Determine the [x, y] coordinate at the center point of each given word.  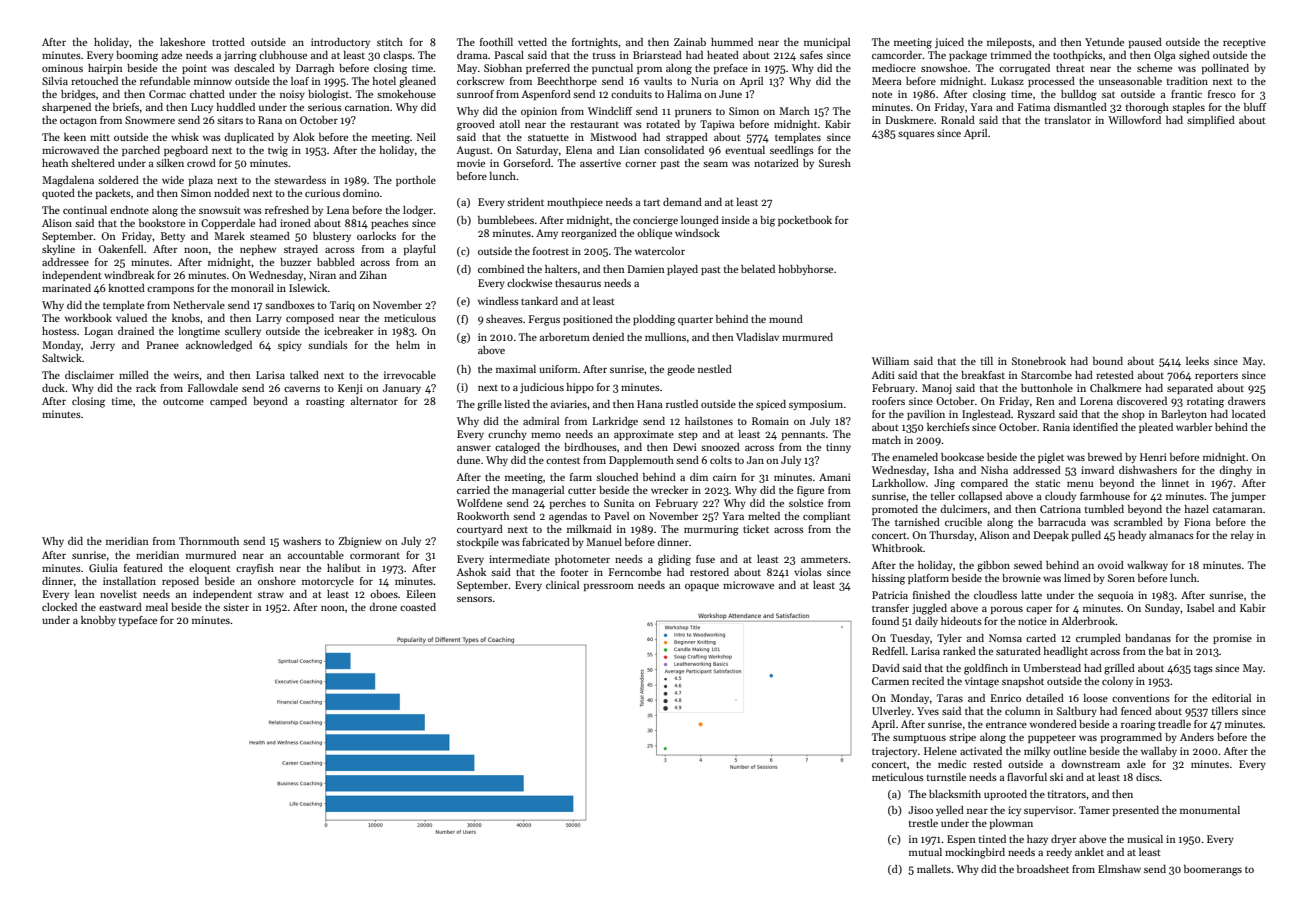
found [885, 621]
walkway [1147, 566]
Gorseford [527, 163]
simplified [1211, 121]
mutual [925, 852]
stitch [390, 42]
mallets [934, 869]
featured [143, 568]
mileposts [1009, 43]
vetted [532, 42]
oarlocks [376, 236]
